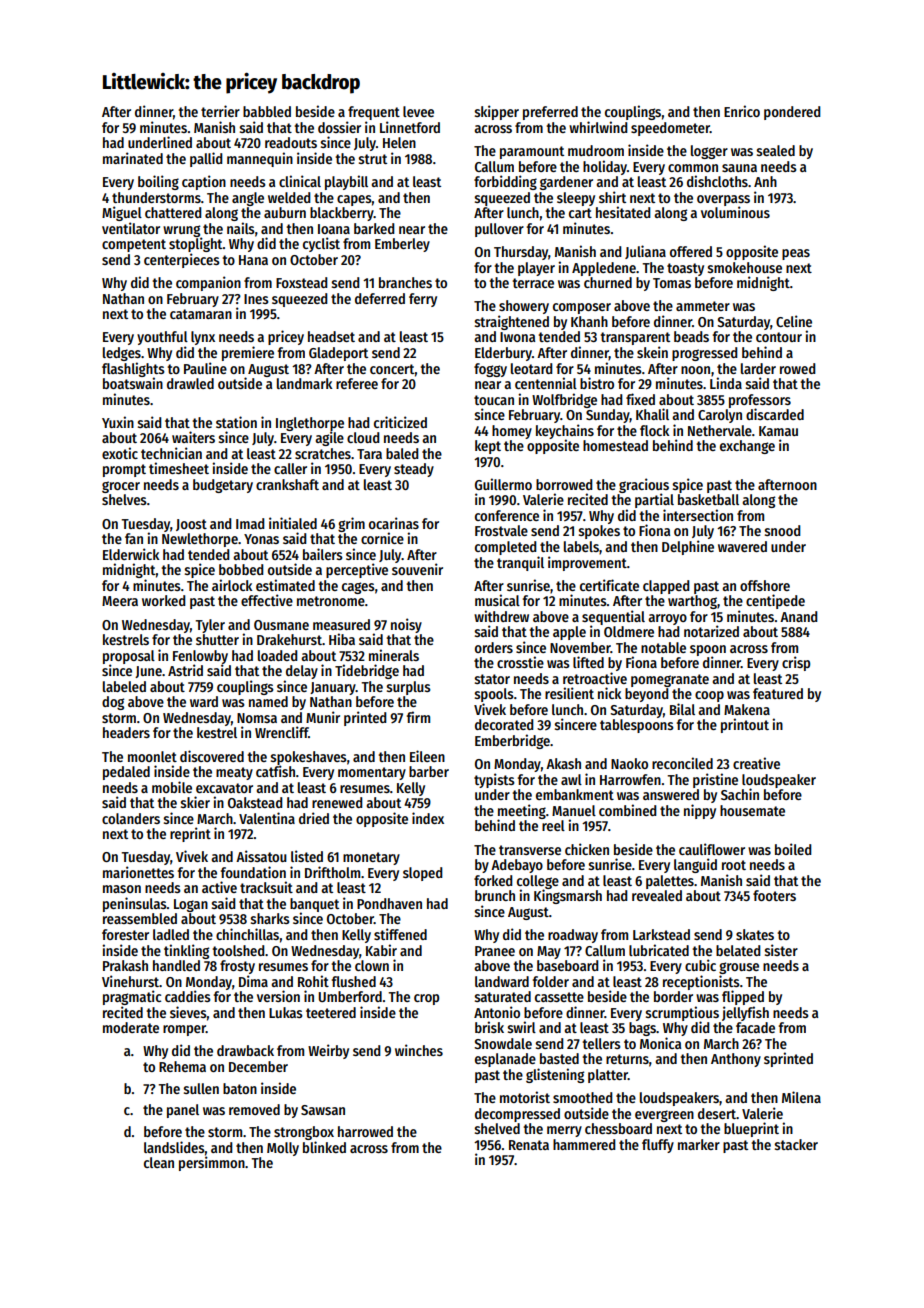 This document has height=1308, width=924. What do you see at coordinates (742, 111) in the document?
I see `Enrico` at bounding box center [742, 111].
